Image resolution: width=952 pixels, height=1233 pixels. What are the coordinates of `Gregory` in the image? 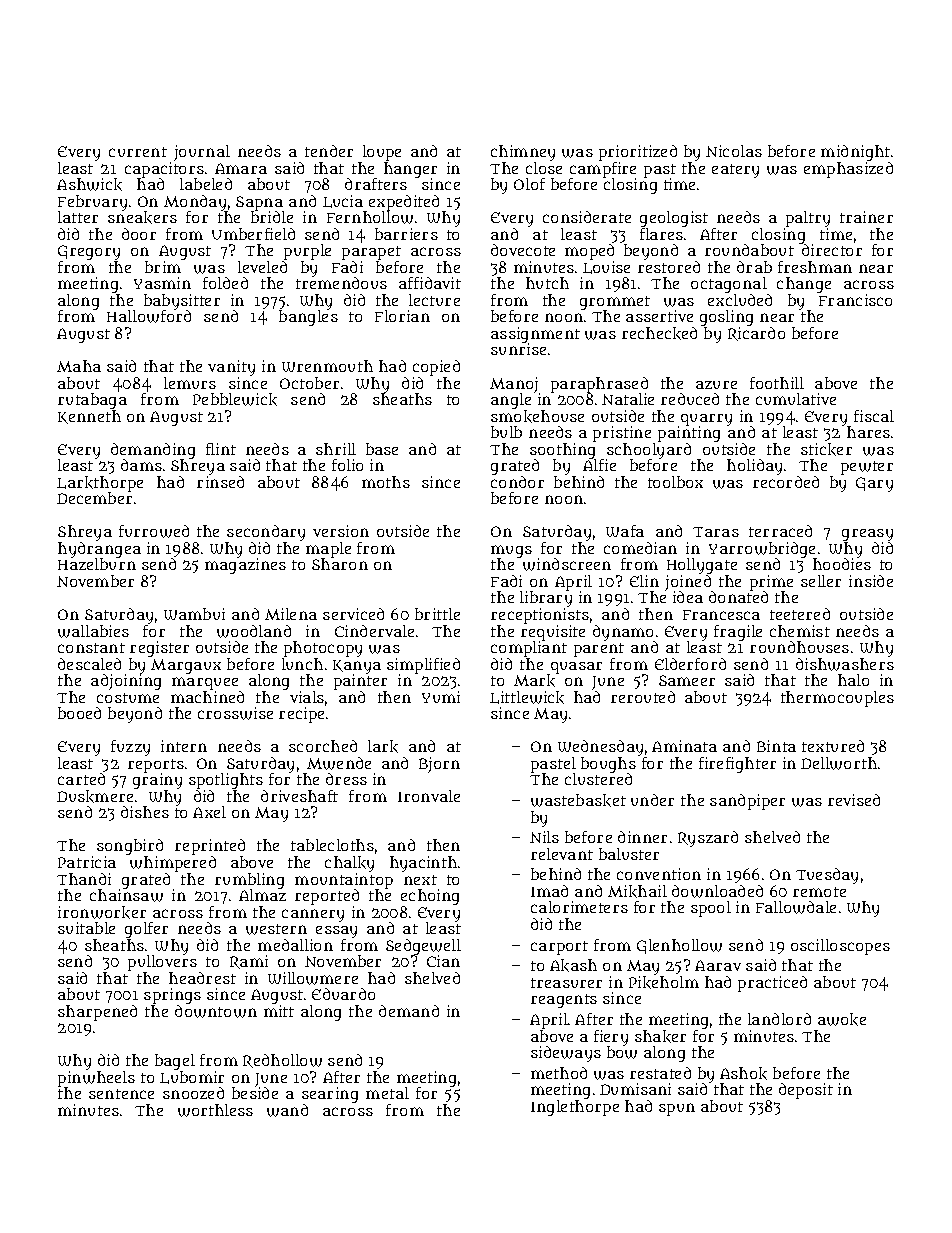 It's located at (89, 252).
